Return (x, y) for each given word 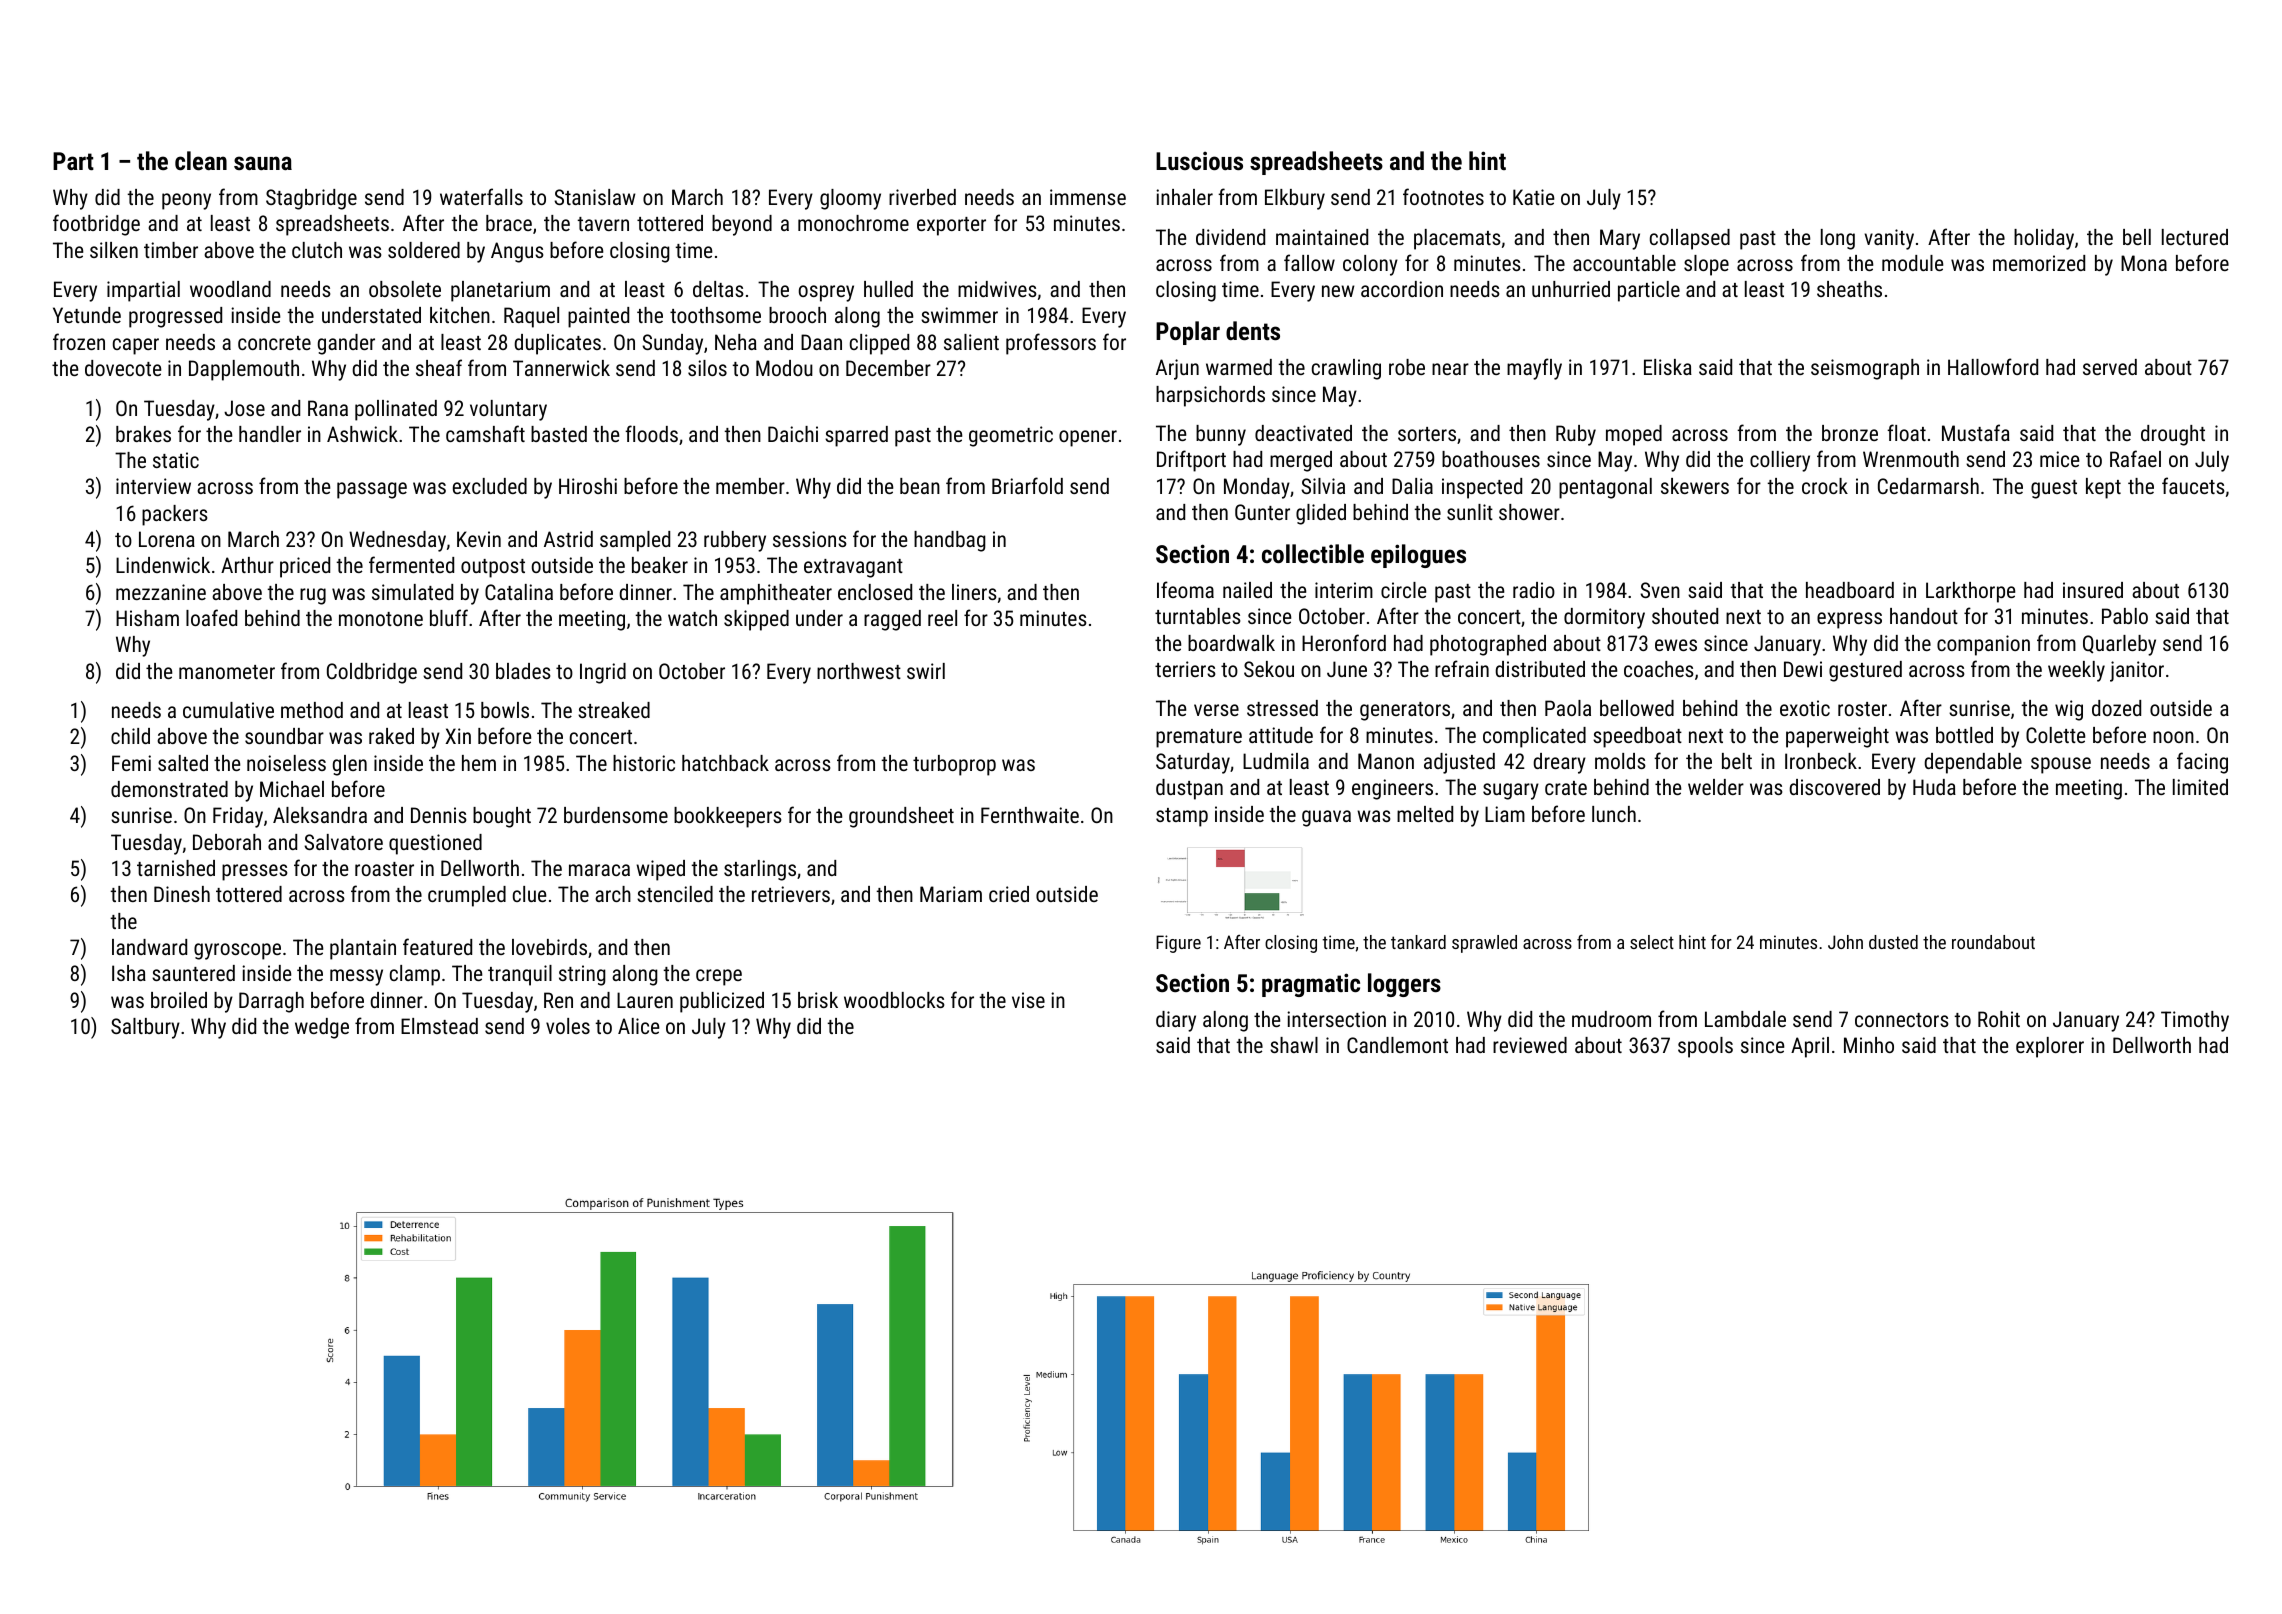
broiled (179, 1000)
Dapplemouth (244, 370)
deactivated (1303, 433)
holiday (2044, 239)
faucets (2193, 485)
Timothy (2195, 1021)
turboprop (954, 765)
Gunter (1262, 512)
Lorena (167, 539)
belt (1737, 761)
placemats (1457, 239)
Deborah (227, 842)
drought (2173, 435)
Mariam (951, 894)
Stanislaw (595, 197)
